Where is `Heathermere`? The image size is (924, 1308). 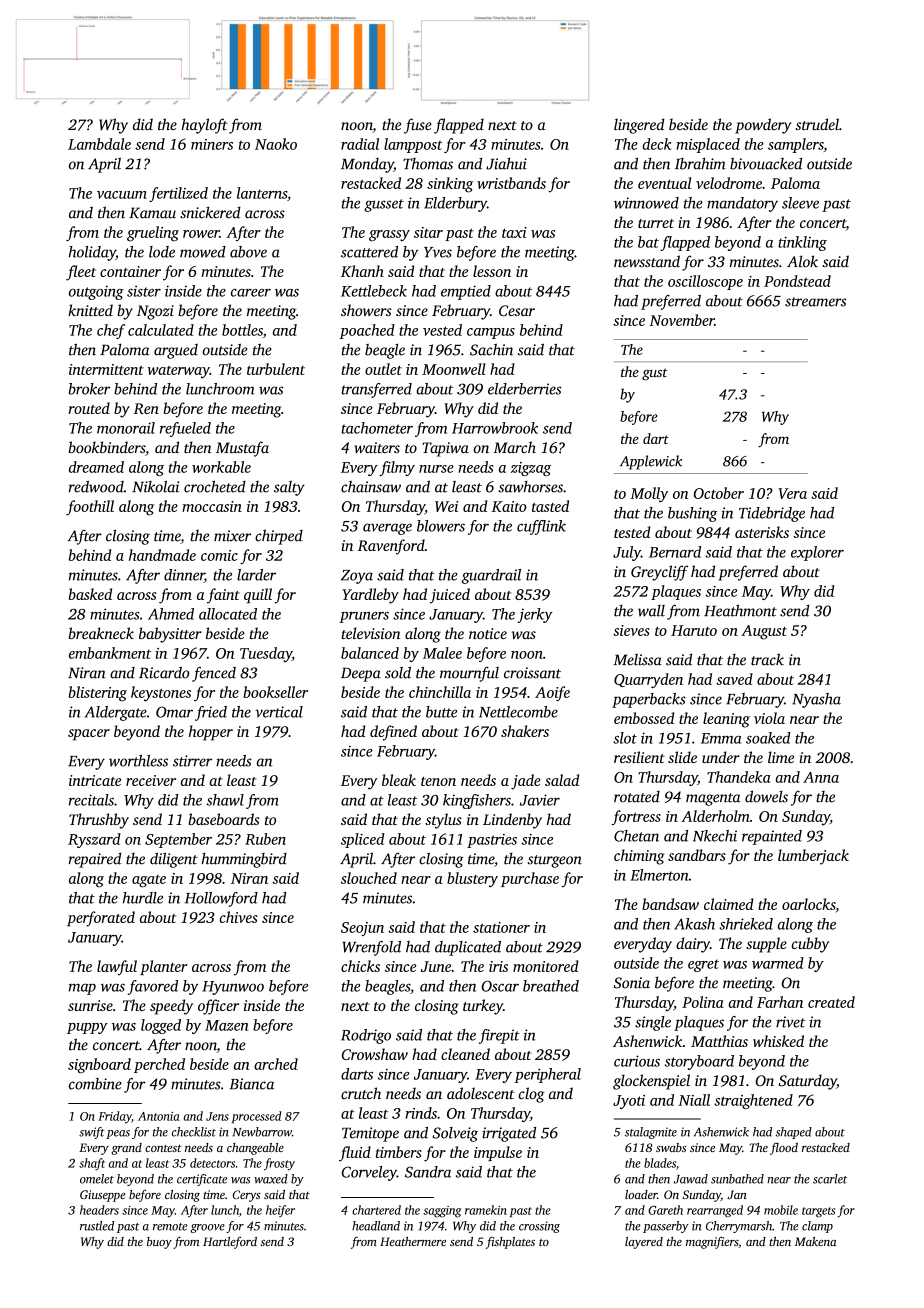
Heathermere is located at coordinates (413, 1241).
